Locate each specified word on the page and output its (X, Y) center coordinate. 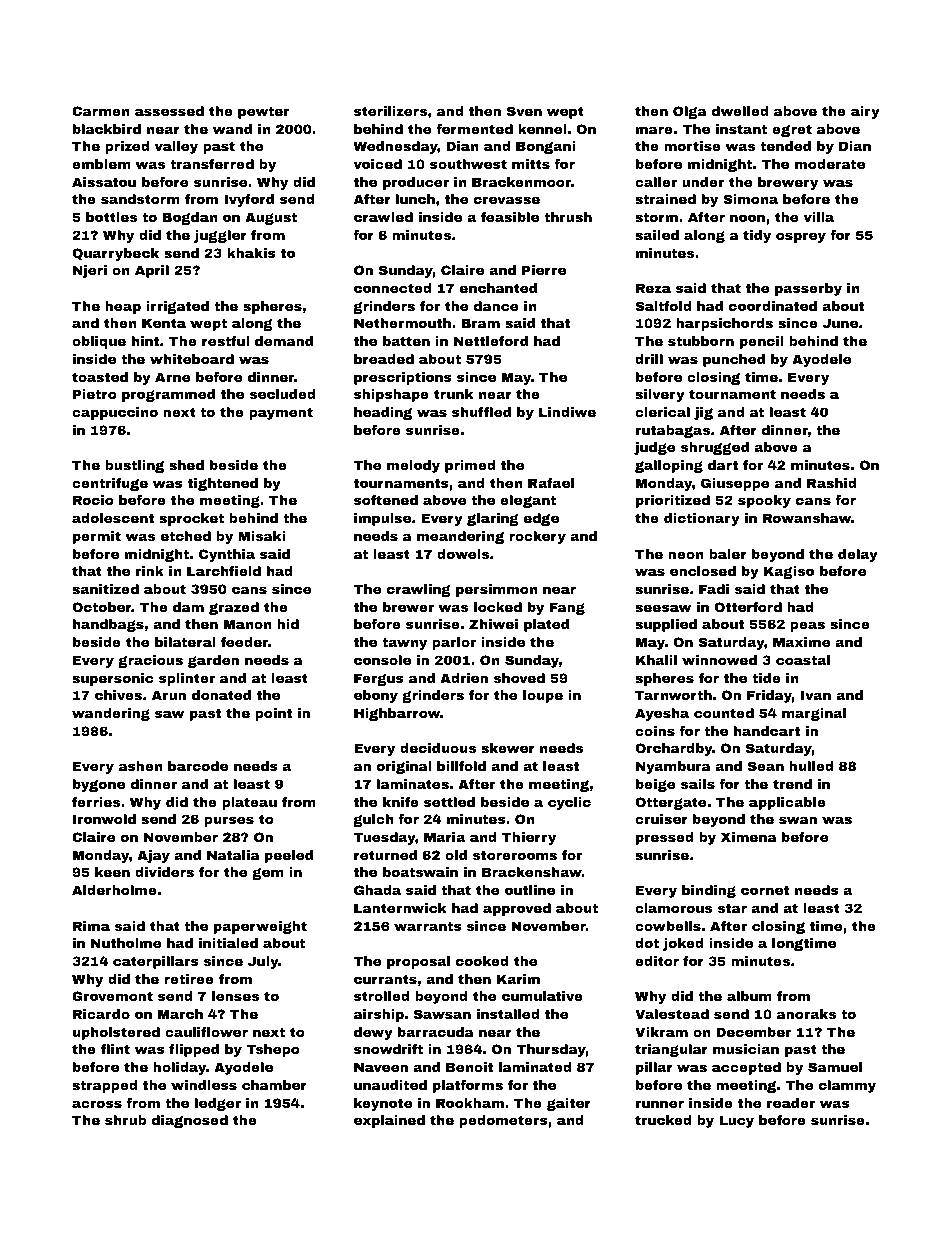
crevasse (507, 200)
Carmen (101, 111)
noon (747, 218)
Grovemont (112, 996)
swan (798, 820)
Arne (173, 377)
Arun (169, 695)
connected (393, 288)
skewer (508, 748)
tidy (757, 236)
